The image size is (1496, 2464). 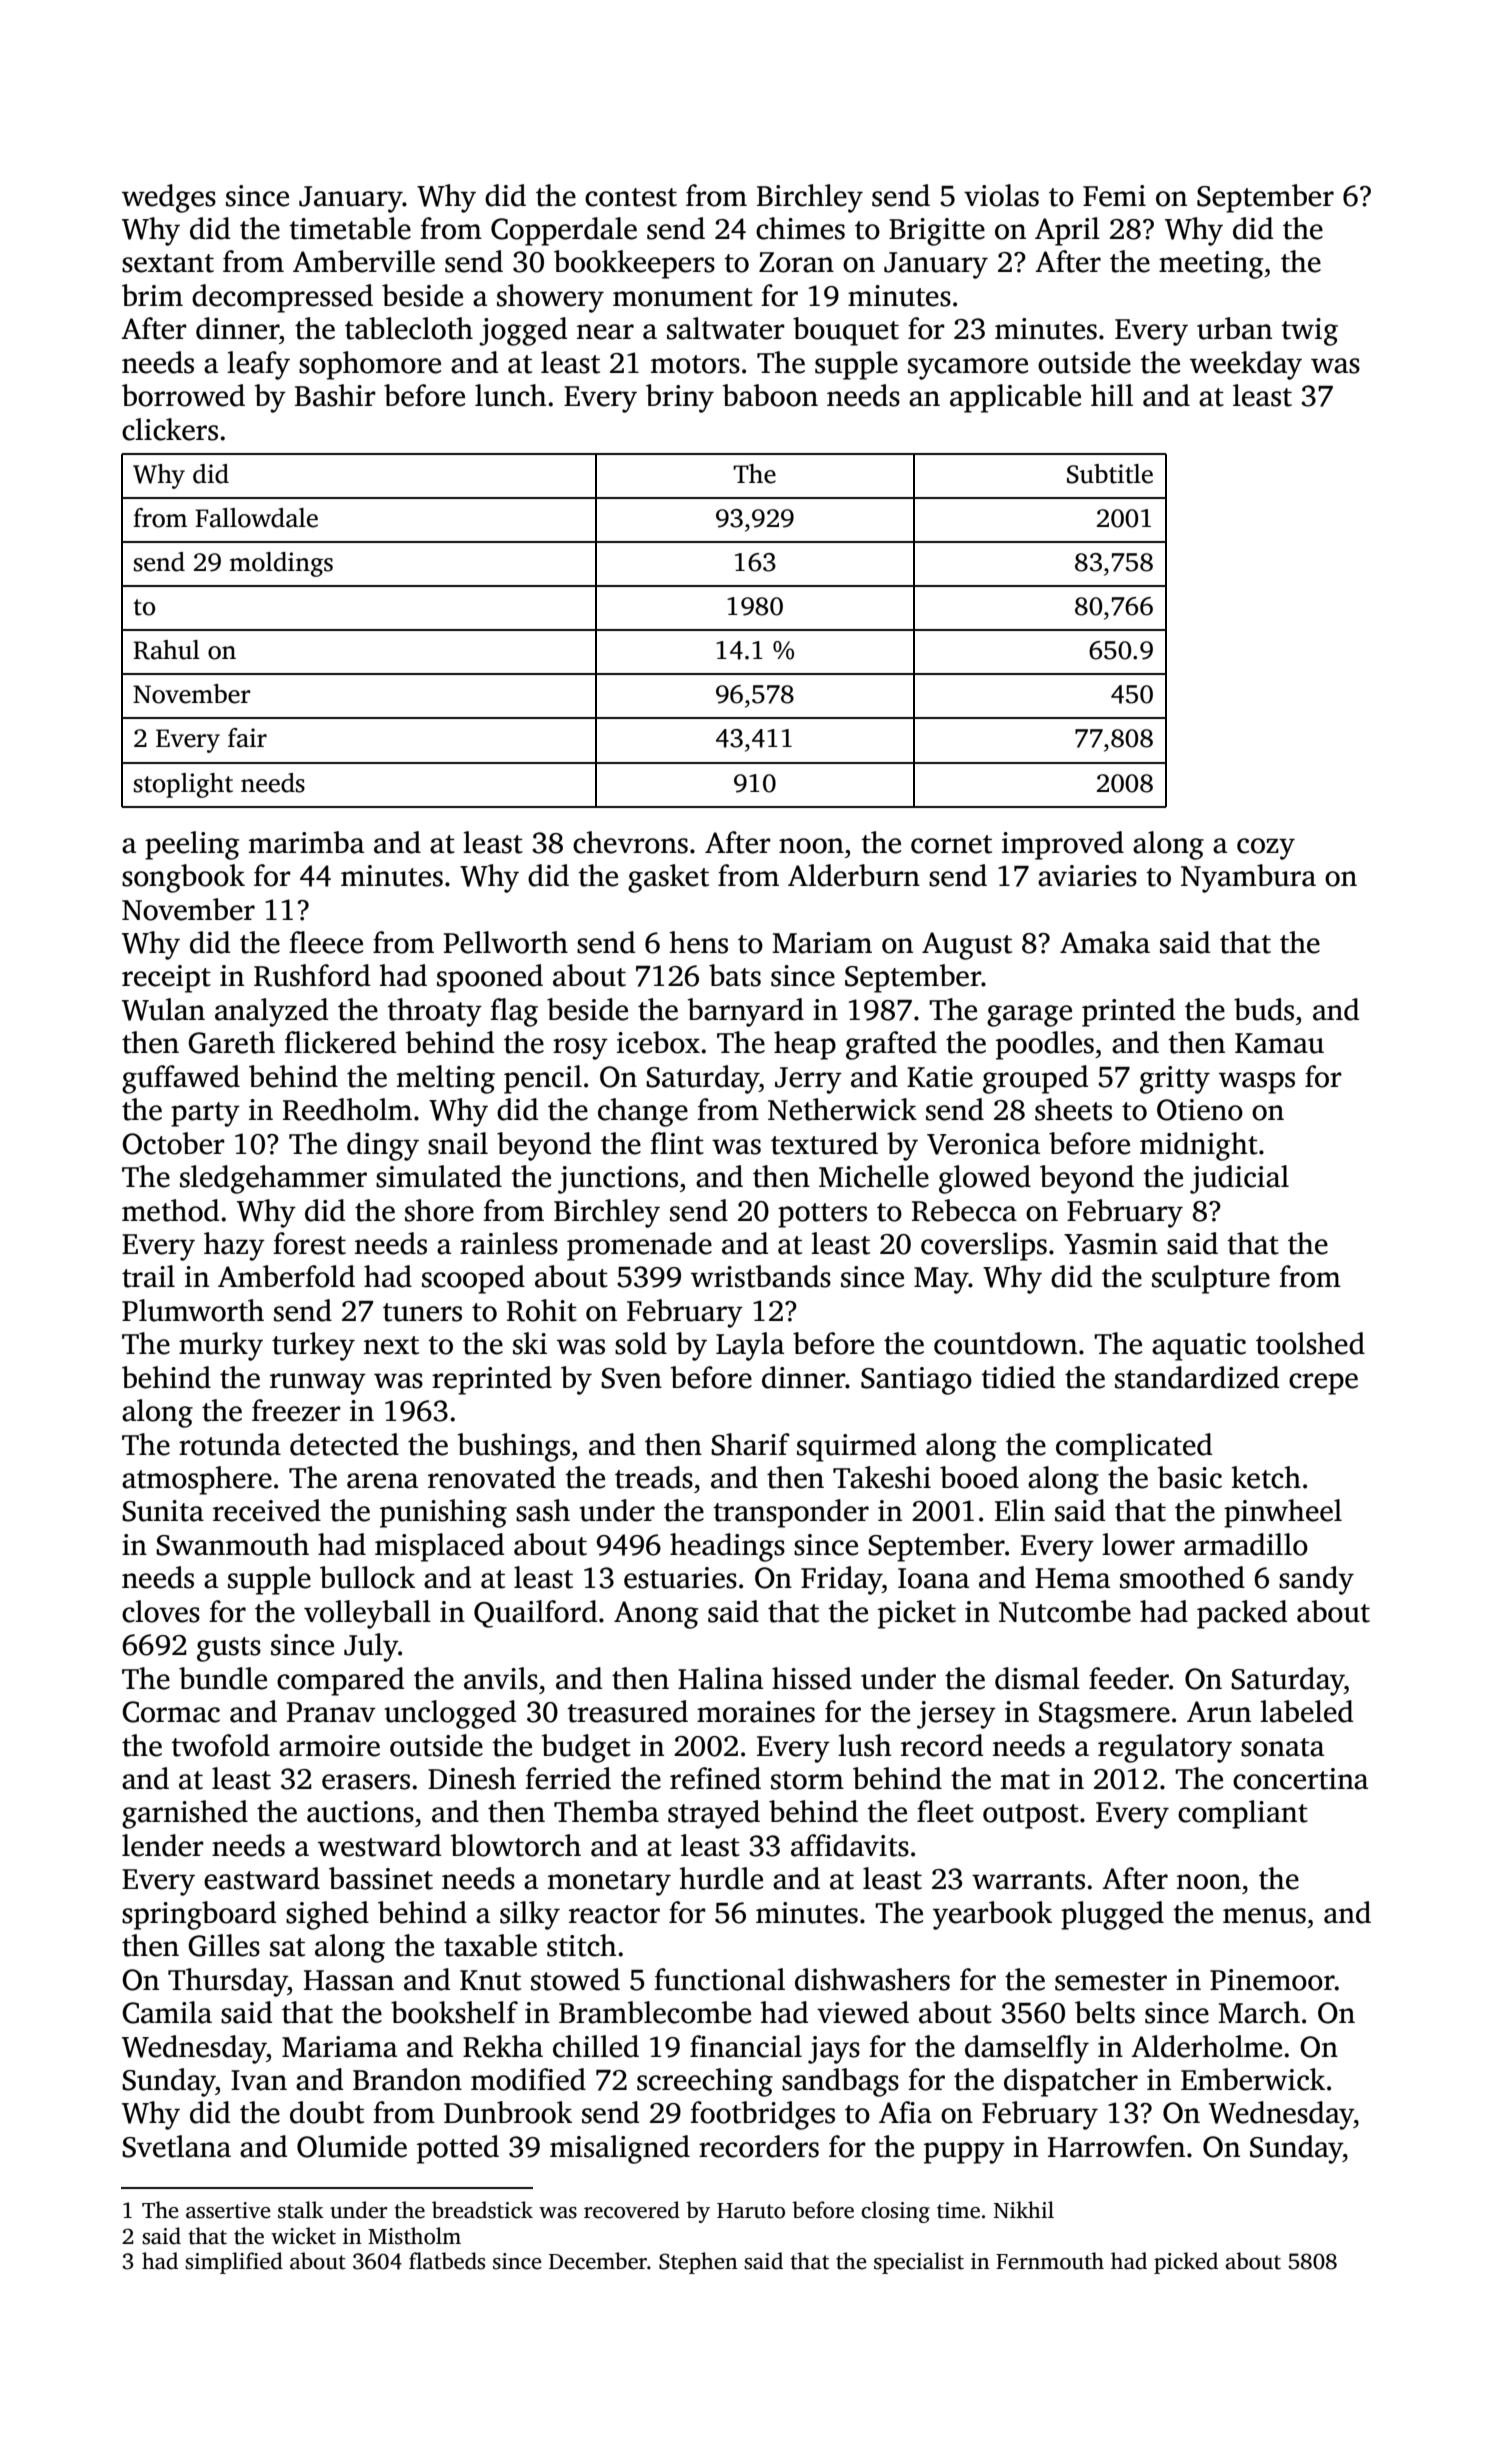 I want to click on twig, so click(x=1309, y=332).
